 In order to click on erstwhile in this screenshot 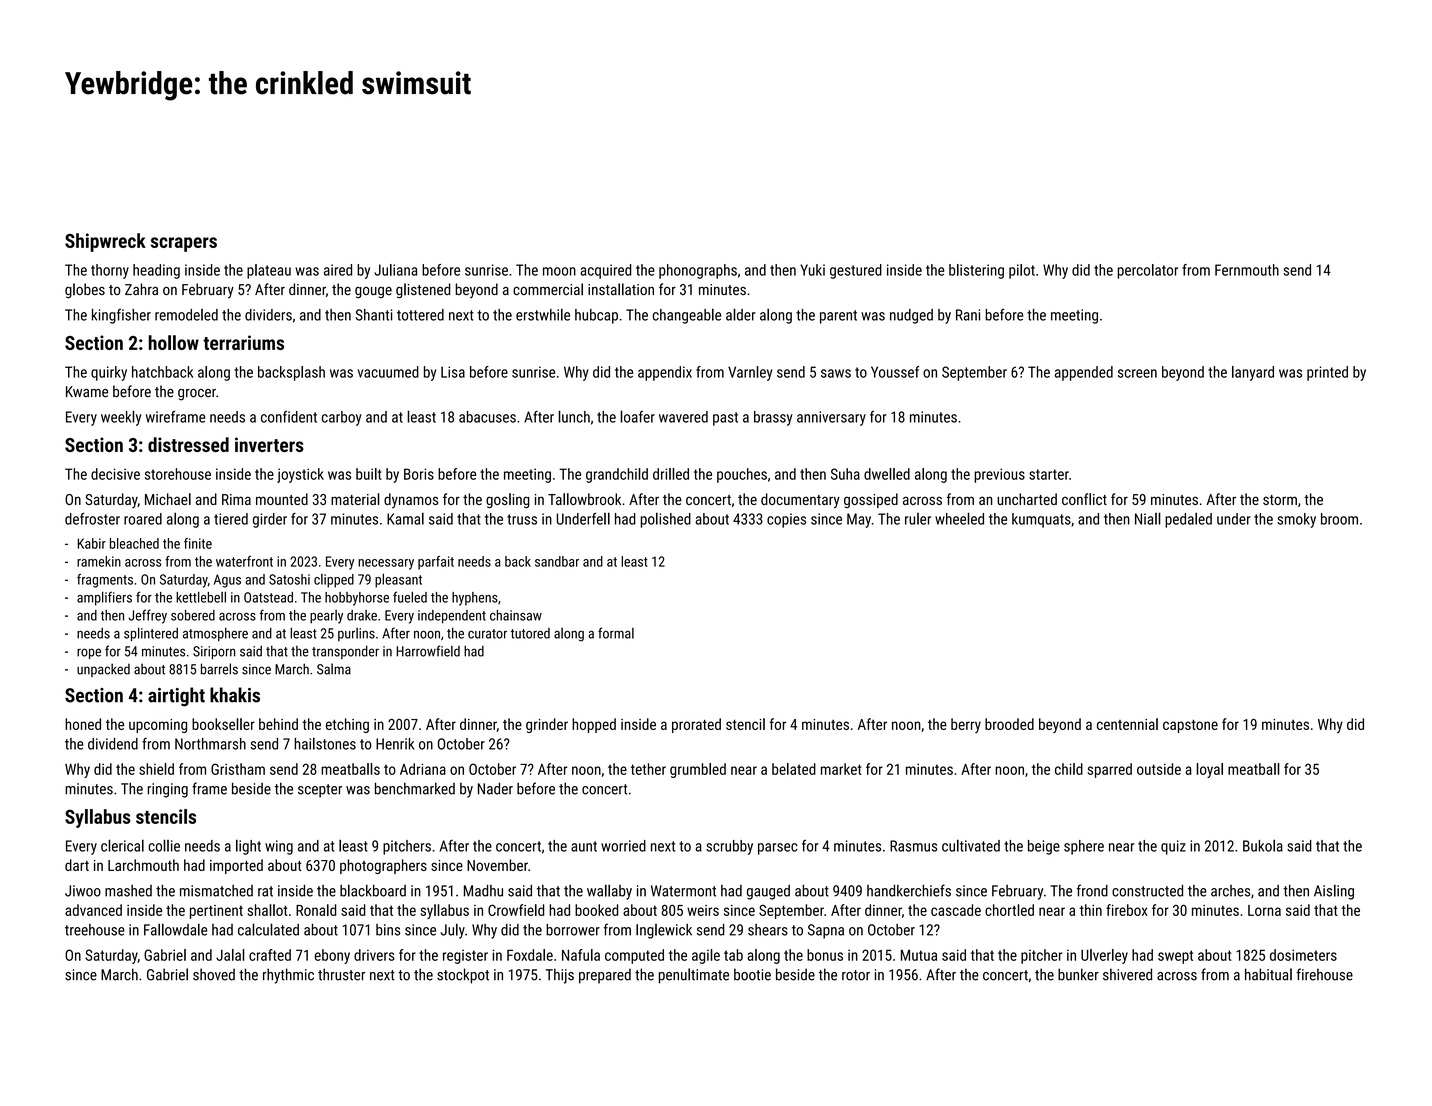, I will do `click(543, 314)`.
